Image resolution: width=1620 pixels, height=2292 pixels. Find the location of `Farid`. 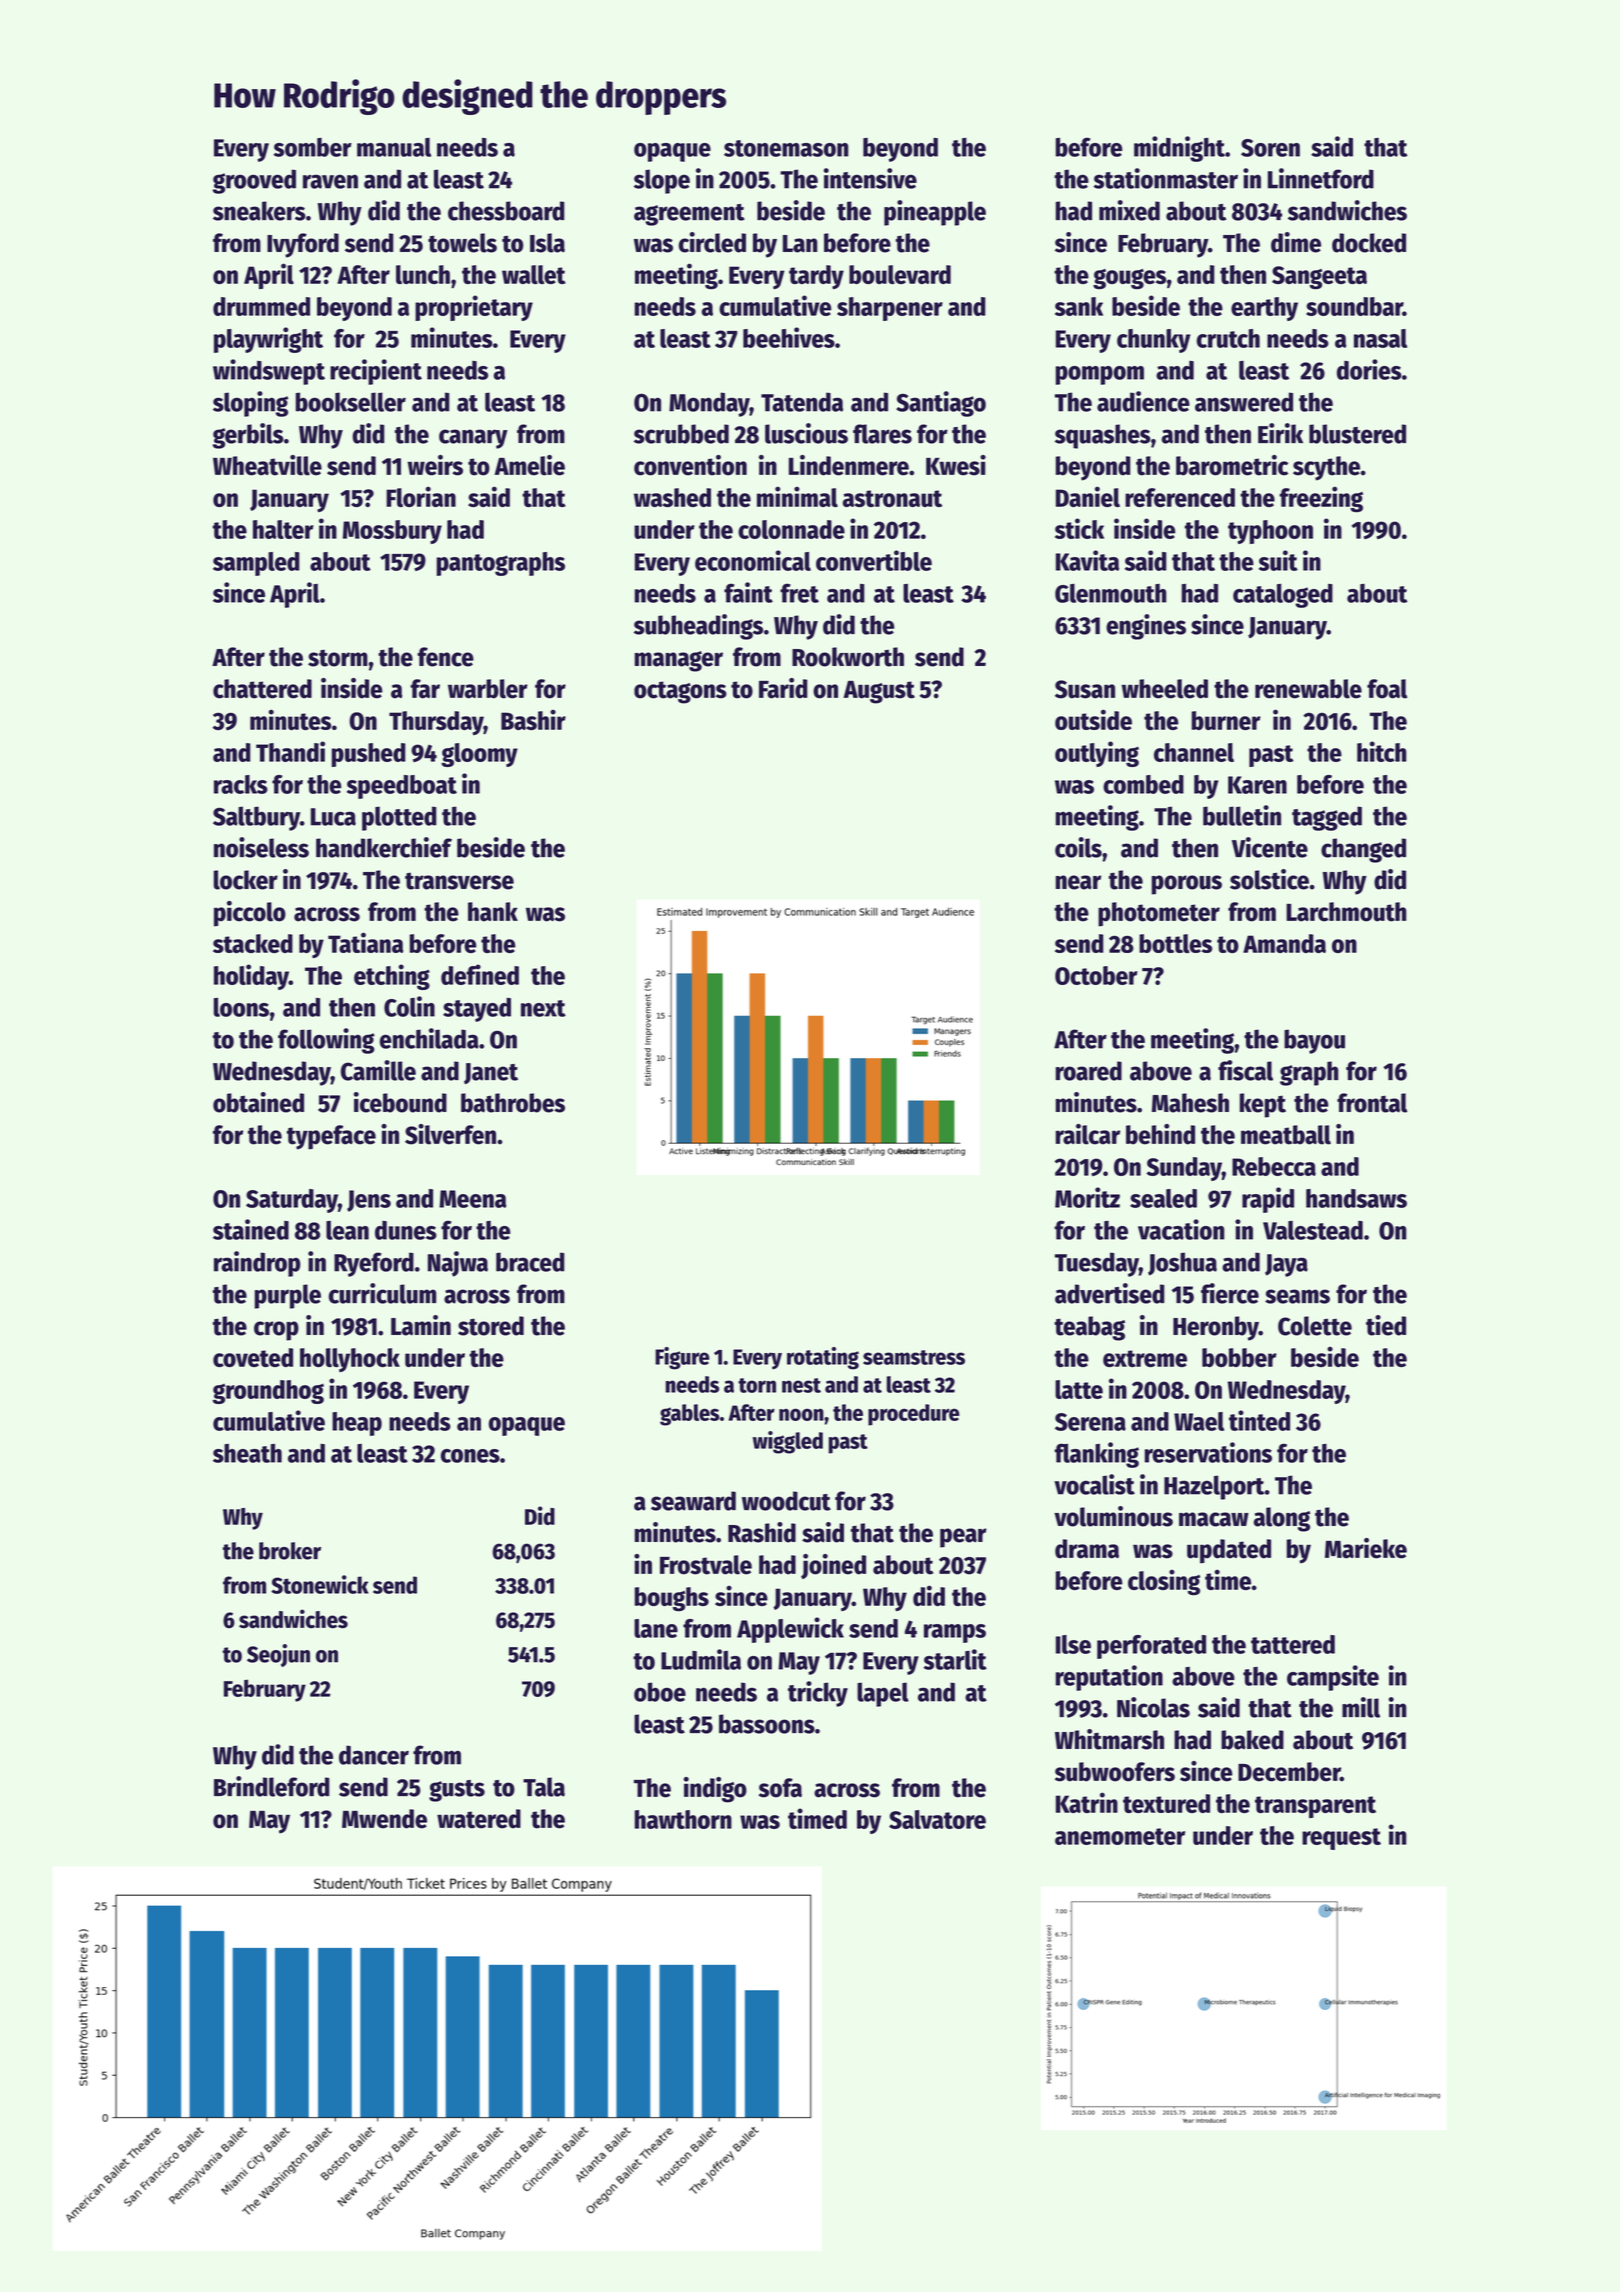

Farid is located at coordinates (783, 688).
